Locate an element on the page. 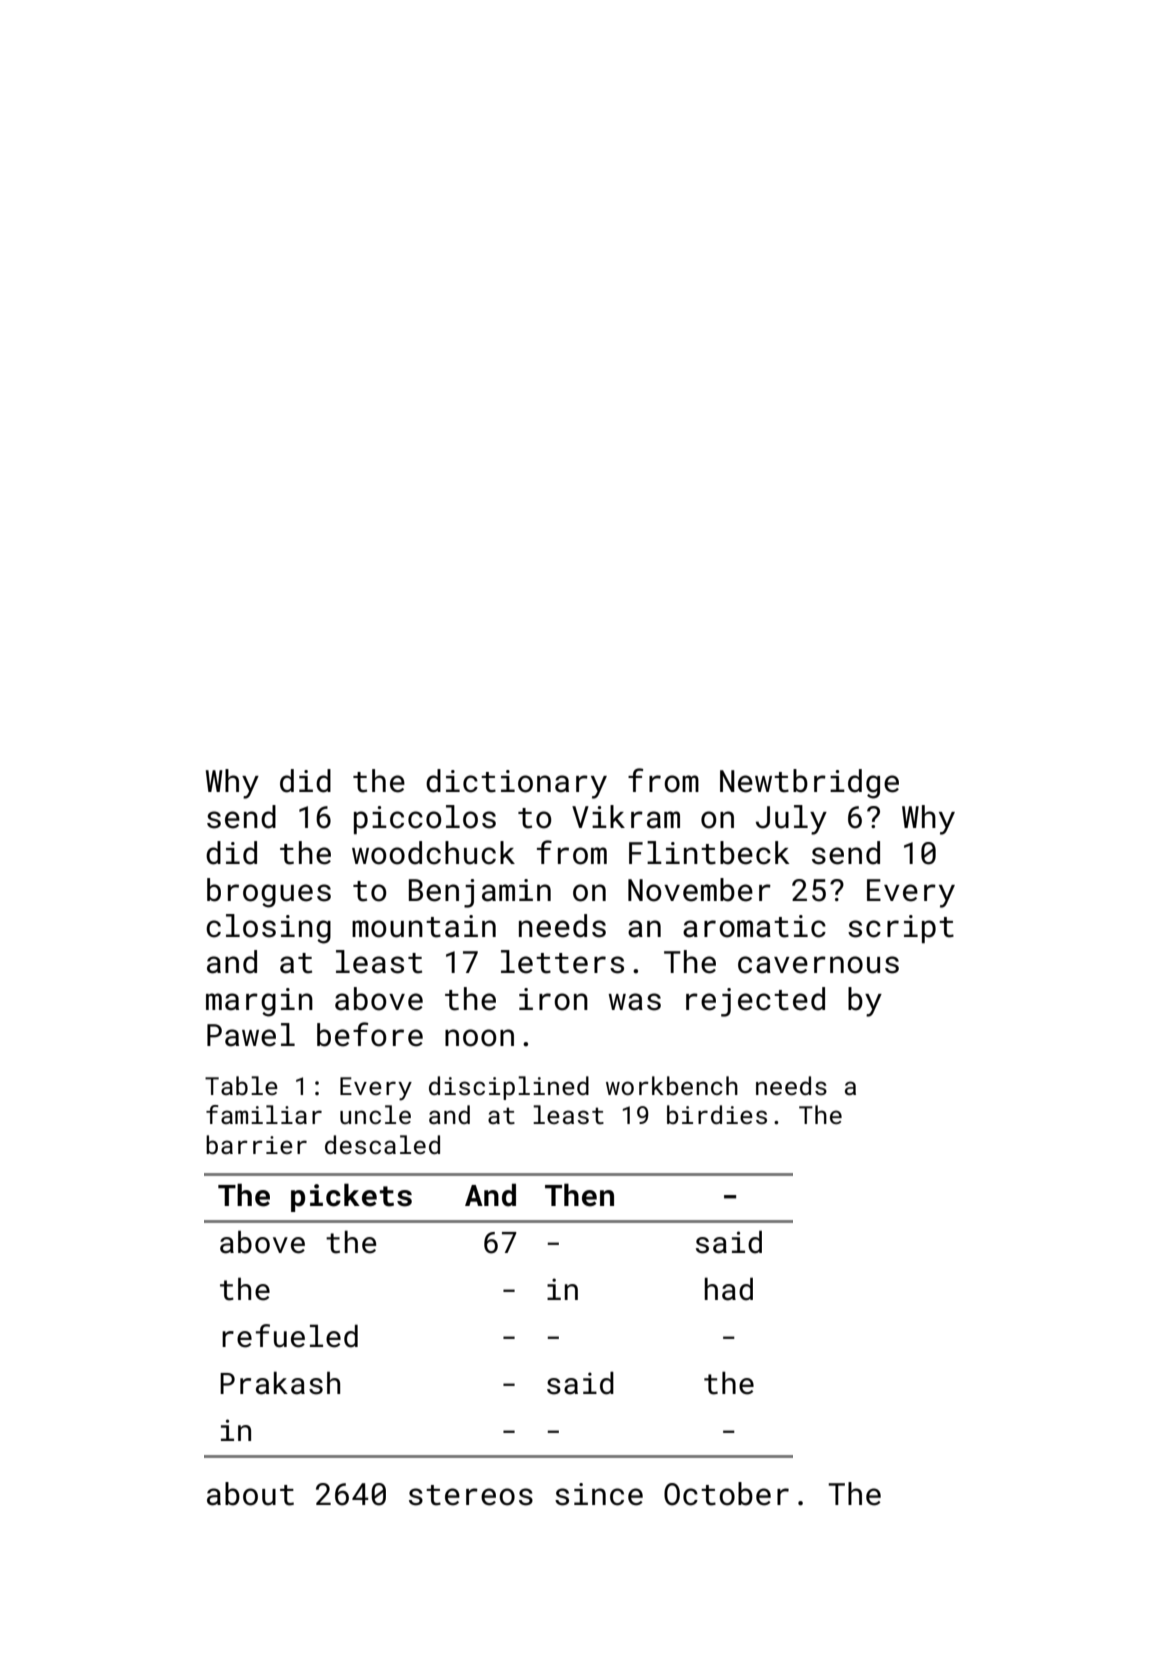  about is located at coordinates (250, 1494).
